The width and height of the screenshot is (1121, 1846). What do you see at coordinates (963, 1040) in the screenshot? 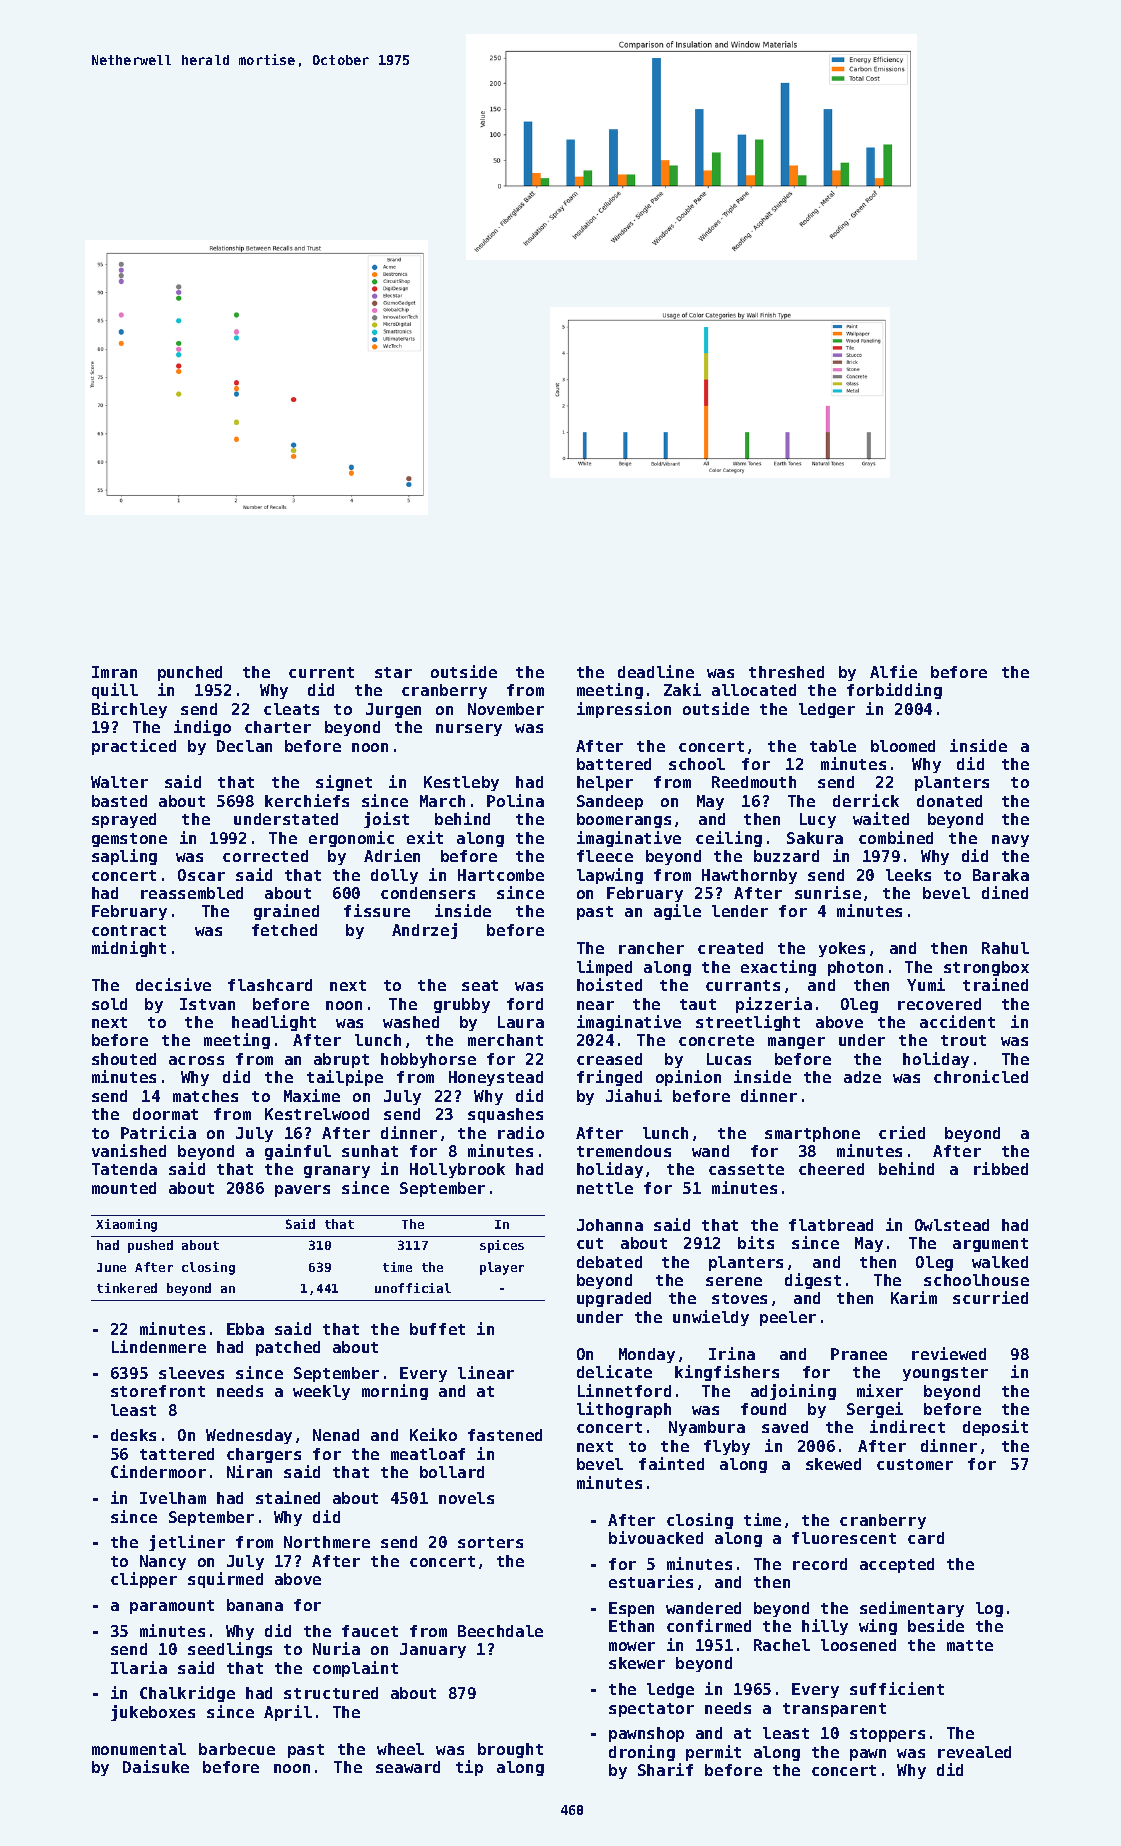
I see `trout` at bounding box center [963, 1040].
